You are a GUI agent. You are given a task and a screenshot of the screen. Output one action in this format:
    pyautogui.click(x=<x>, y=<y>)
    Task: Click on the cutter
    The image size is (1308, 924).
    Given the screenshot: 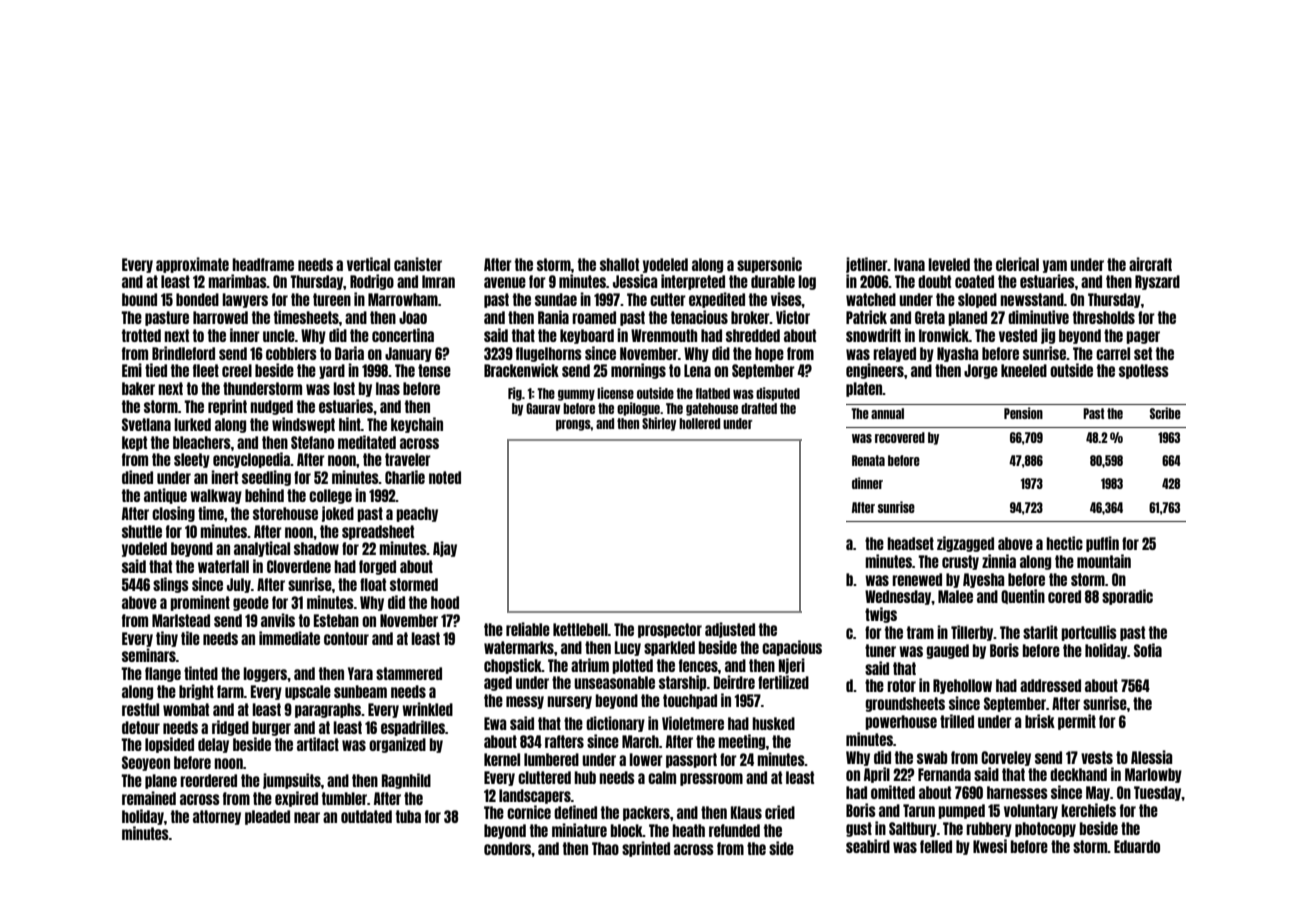 What is the action you would take?
    pyautogui.click(x=668, y=299)
